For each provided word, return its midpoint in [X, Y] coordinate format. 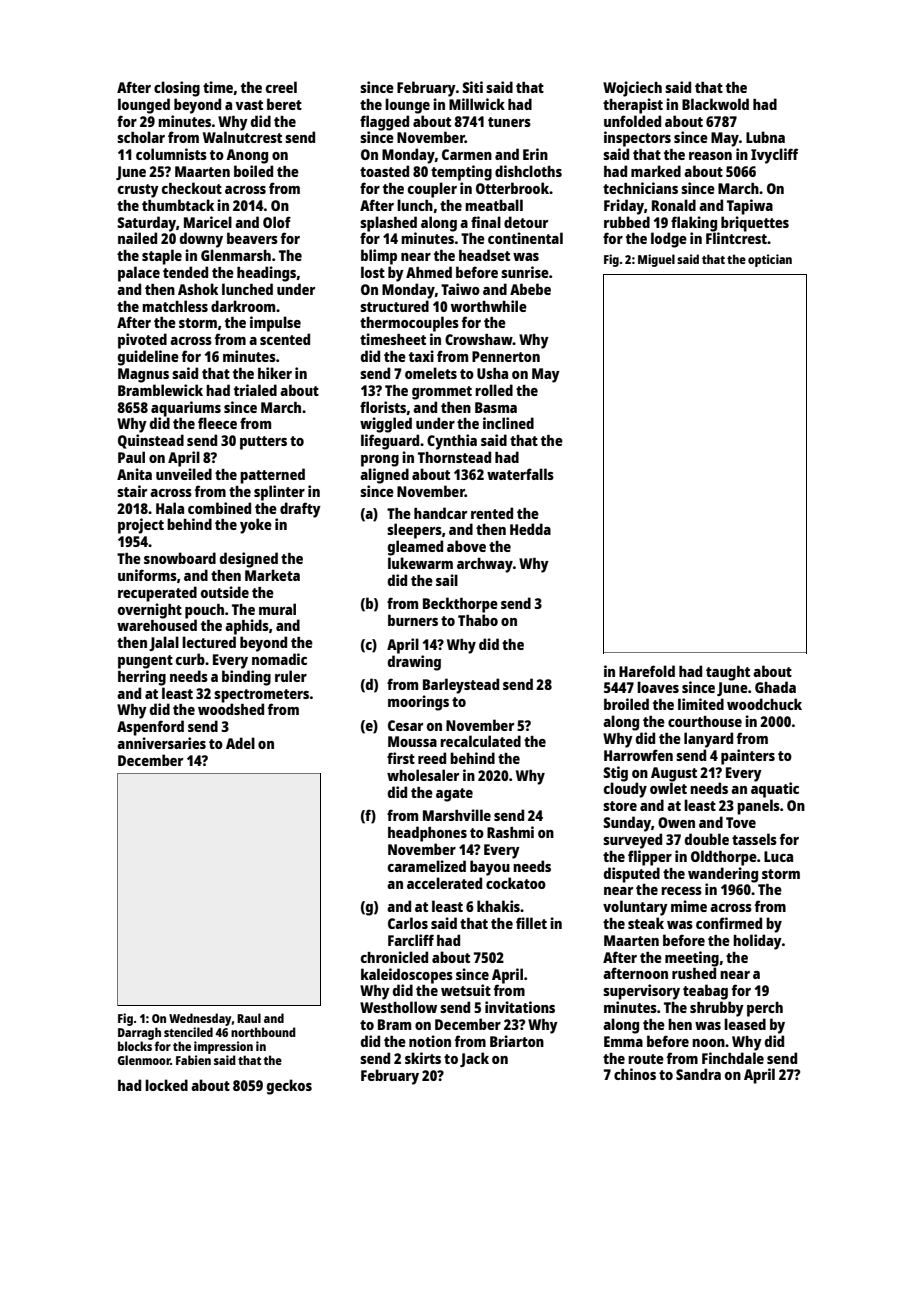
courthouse [705, 721]
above [466, 546]
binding [246, 678]
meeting [692, 959]
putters [263, 443]
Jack [474, 1059]
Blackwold [715, 104]
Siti [472, 87]
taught [728, 673]
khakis [498, 906]
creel [281, 87]
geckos [289, 1087]
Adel [240, 743]
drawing [414, 663]
